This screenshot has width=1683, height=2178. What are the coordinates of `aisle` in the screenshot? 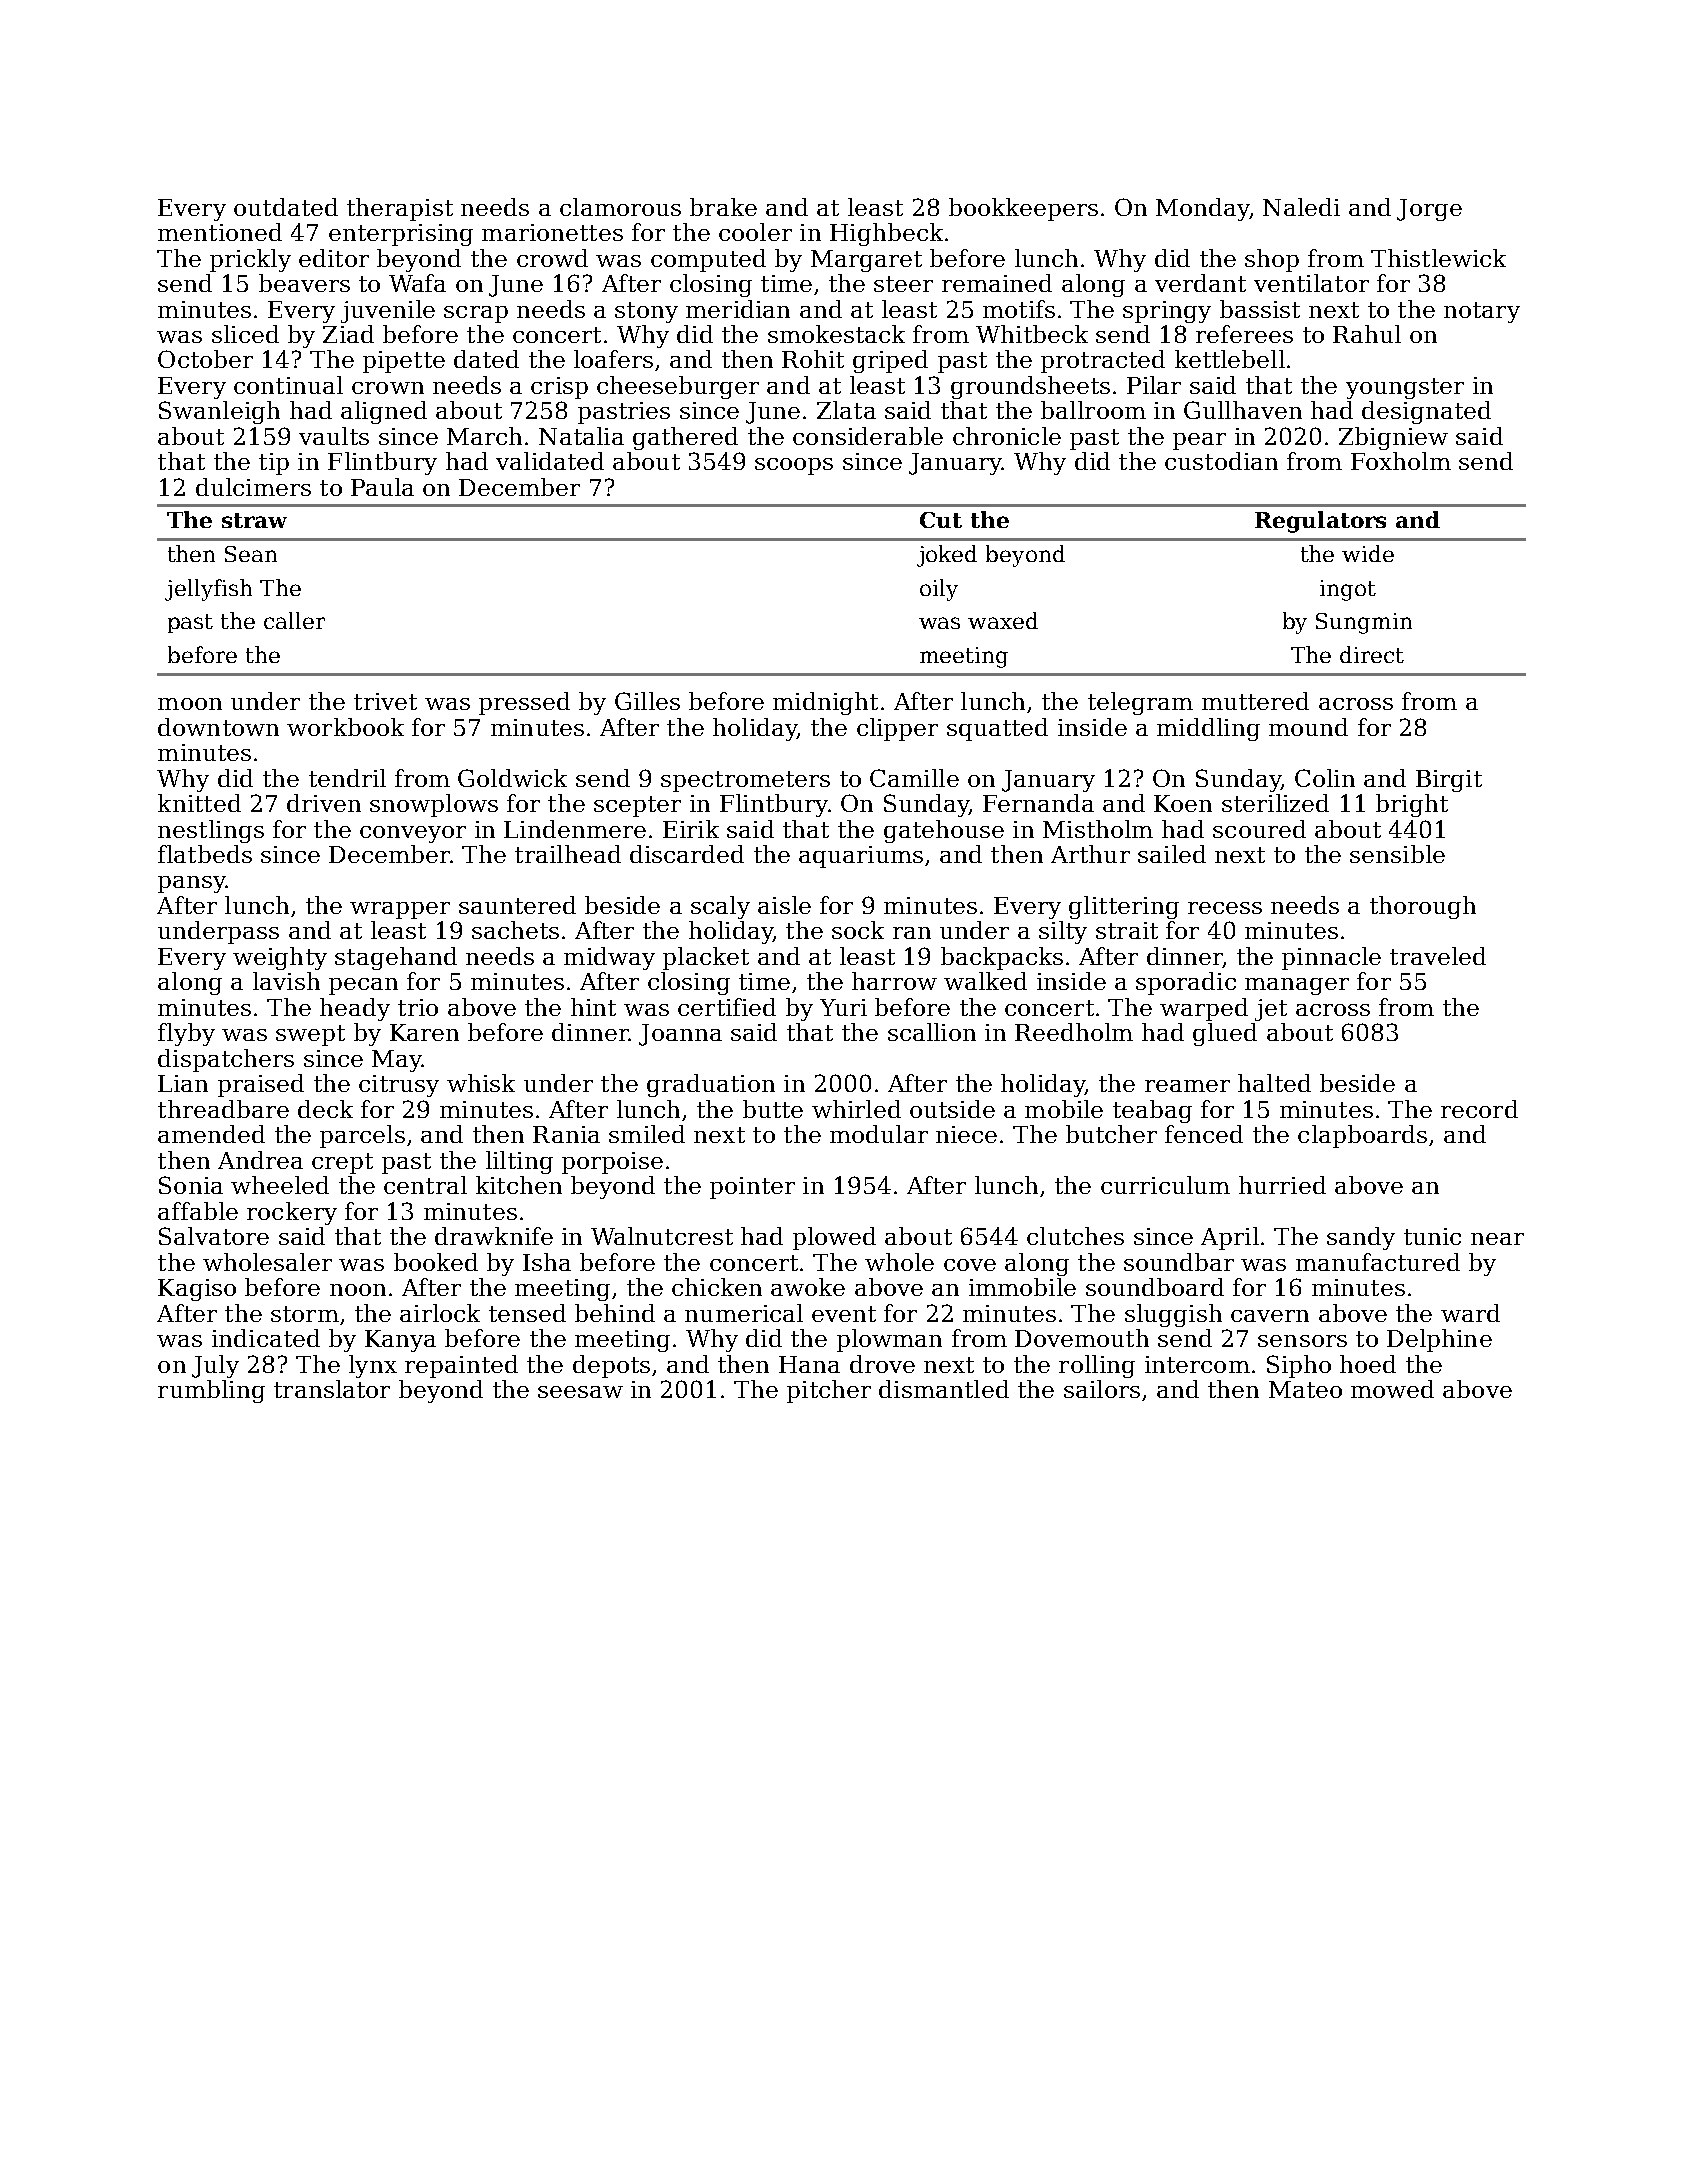 It's located at (784, 905).
